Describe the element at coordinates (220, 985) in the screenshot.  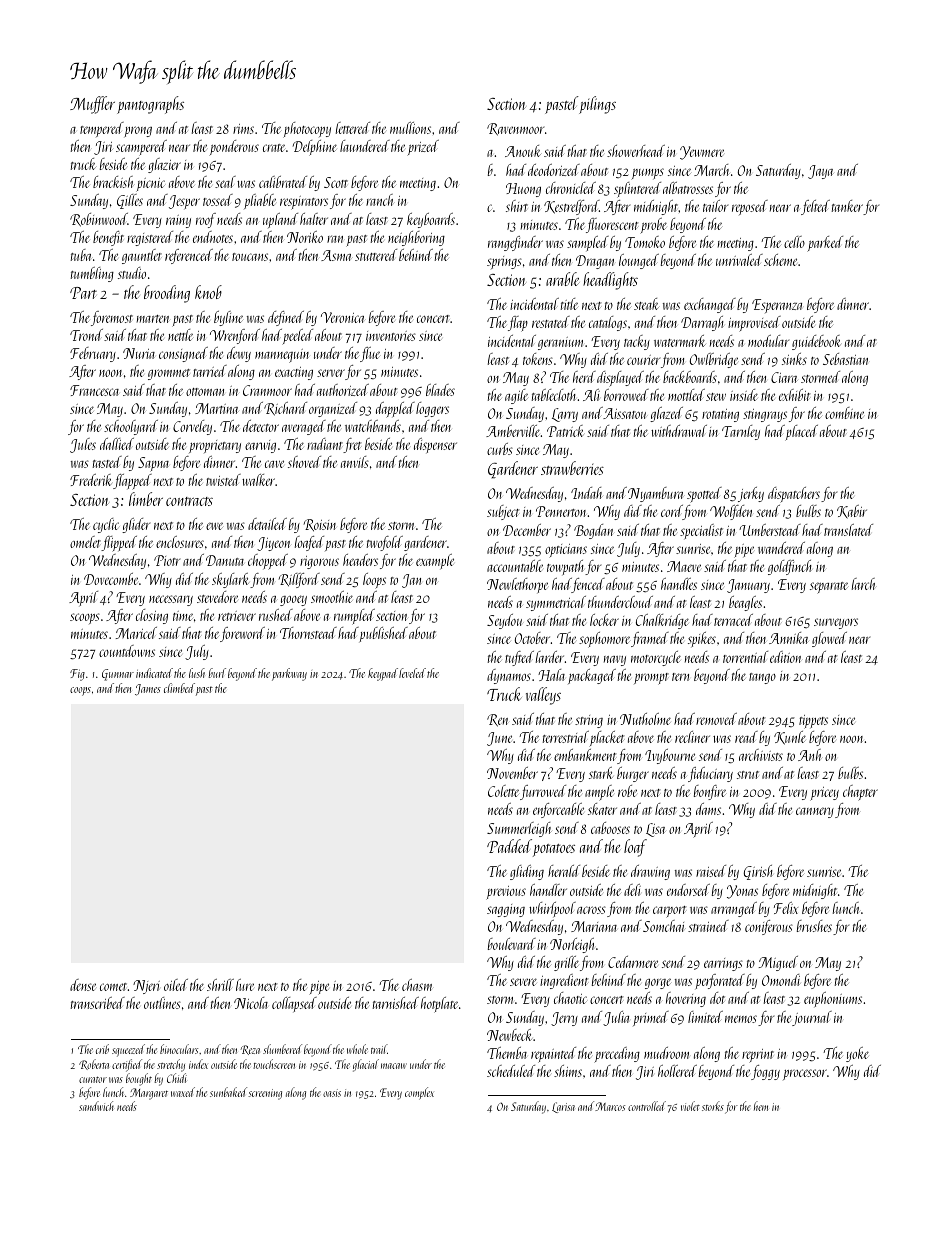
I see `shrill` at that location.
